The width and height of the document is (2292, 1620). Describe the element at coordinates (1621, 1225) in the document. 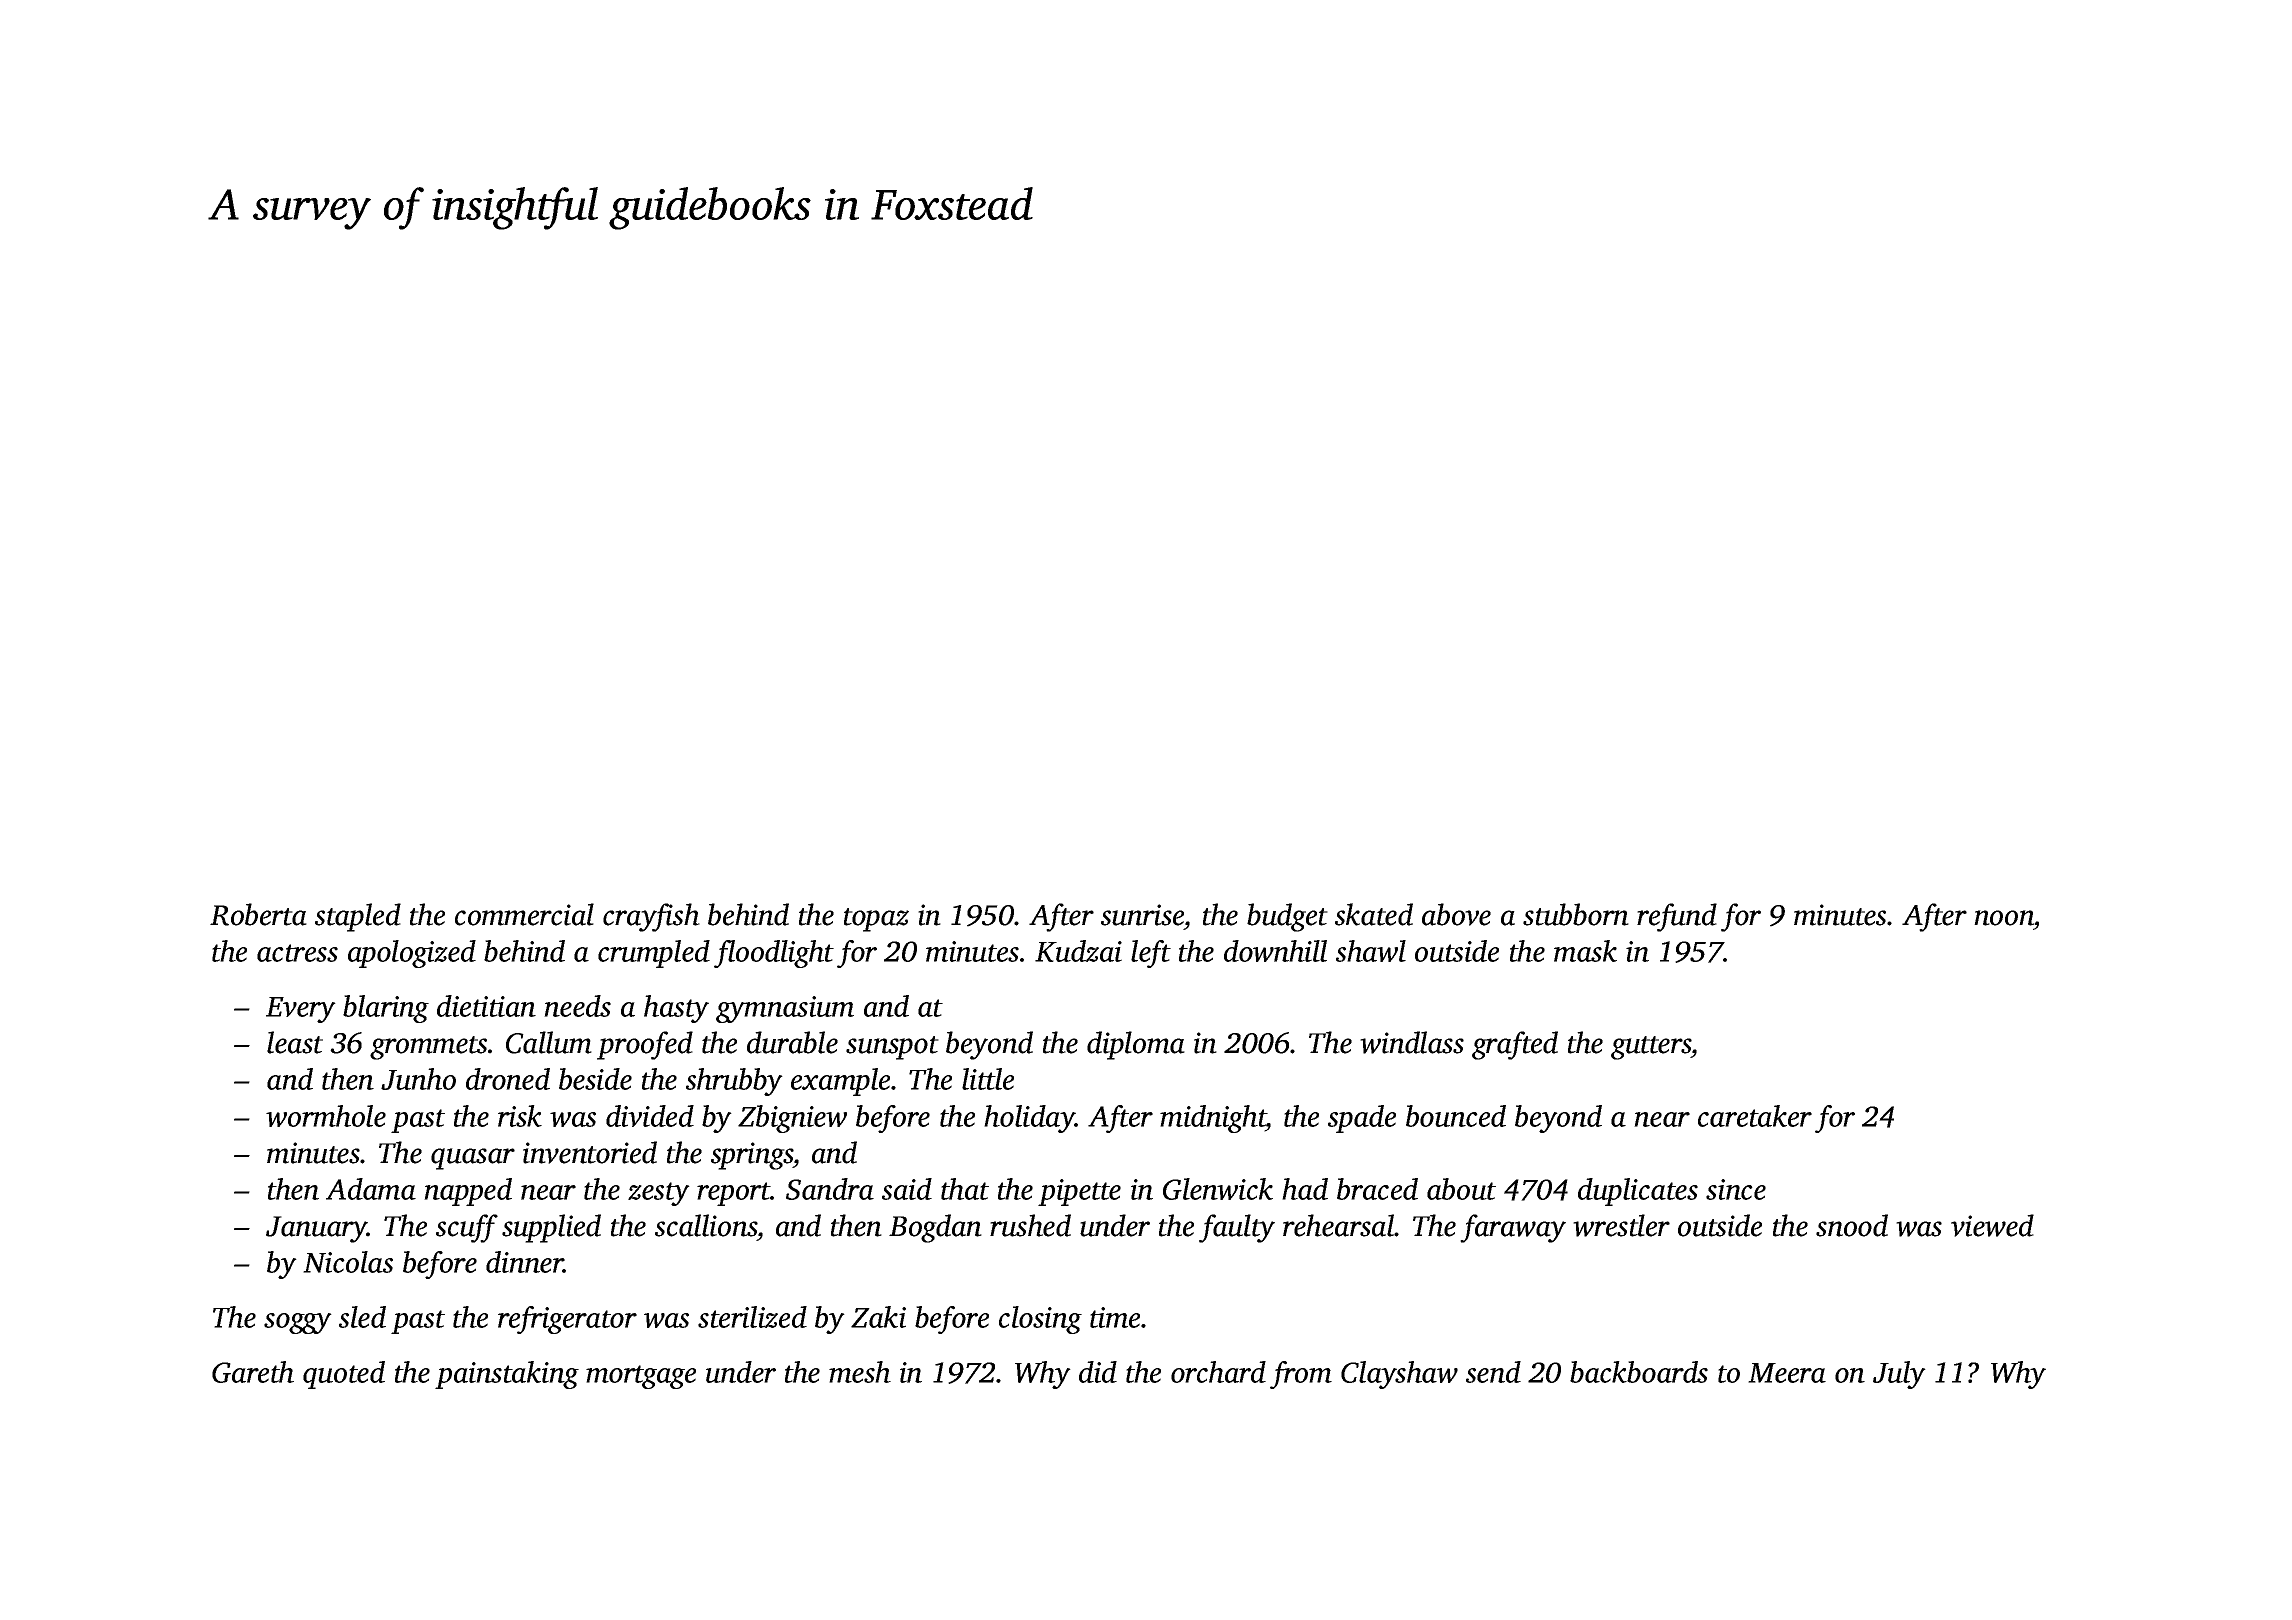

I see `wrestler` at that location.
